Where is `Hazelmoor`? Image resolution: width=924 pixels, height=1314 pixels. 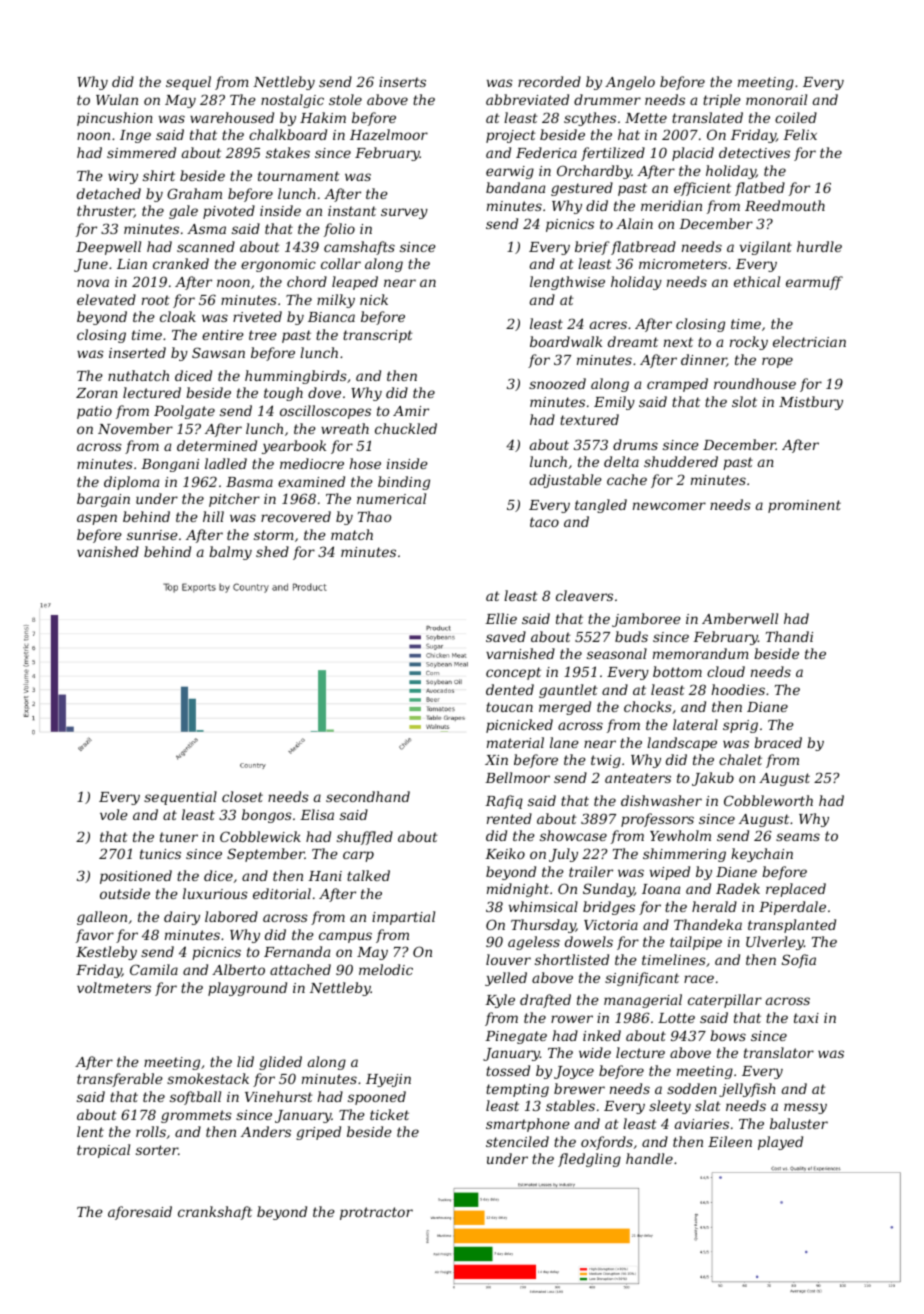 Hazelmoor is located at coordinates (389, 135).
